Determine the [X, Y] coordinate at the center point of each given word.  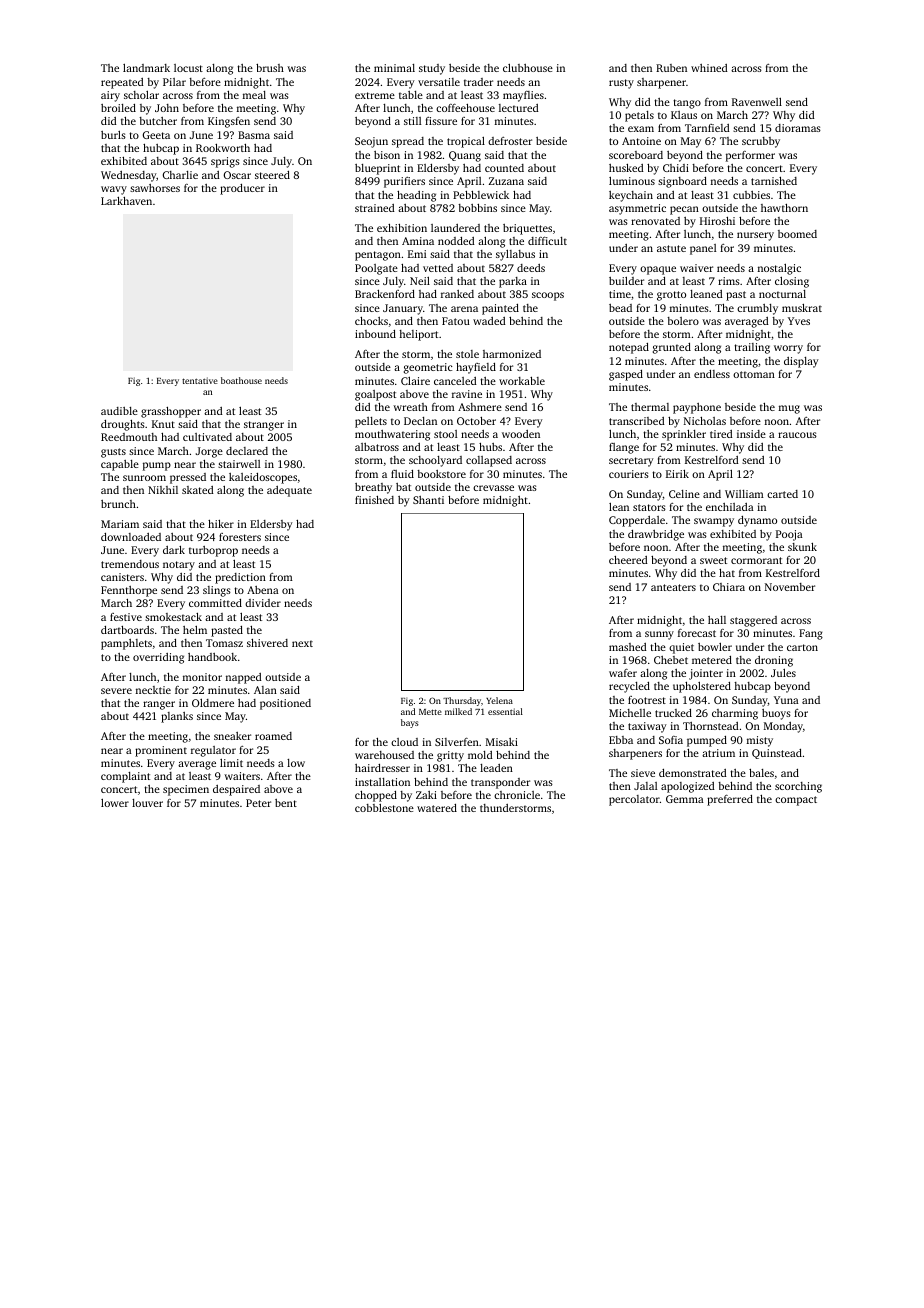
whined [709, 68]
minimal [394, 68]
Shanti [428, 500]
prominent [161, 751]
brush [270, 68]
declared [247, 451]
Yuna [786, 700]
